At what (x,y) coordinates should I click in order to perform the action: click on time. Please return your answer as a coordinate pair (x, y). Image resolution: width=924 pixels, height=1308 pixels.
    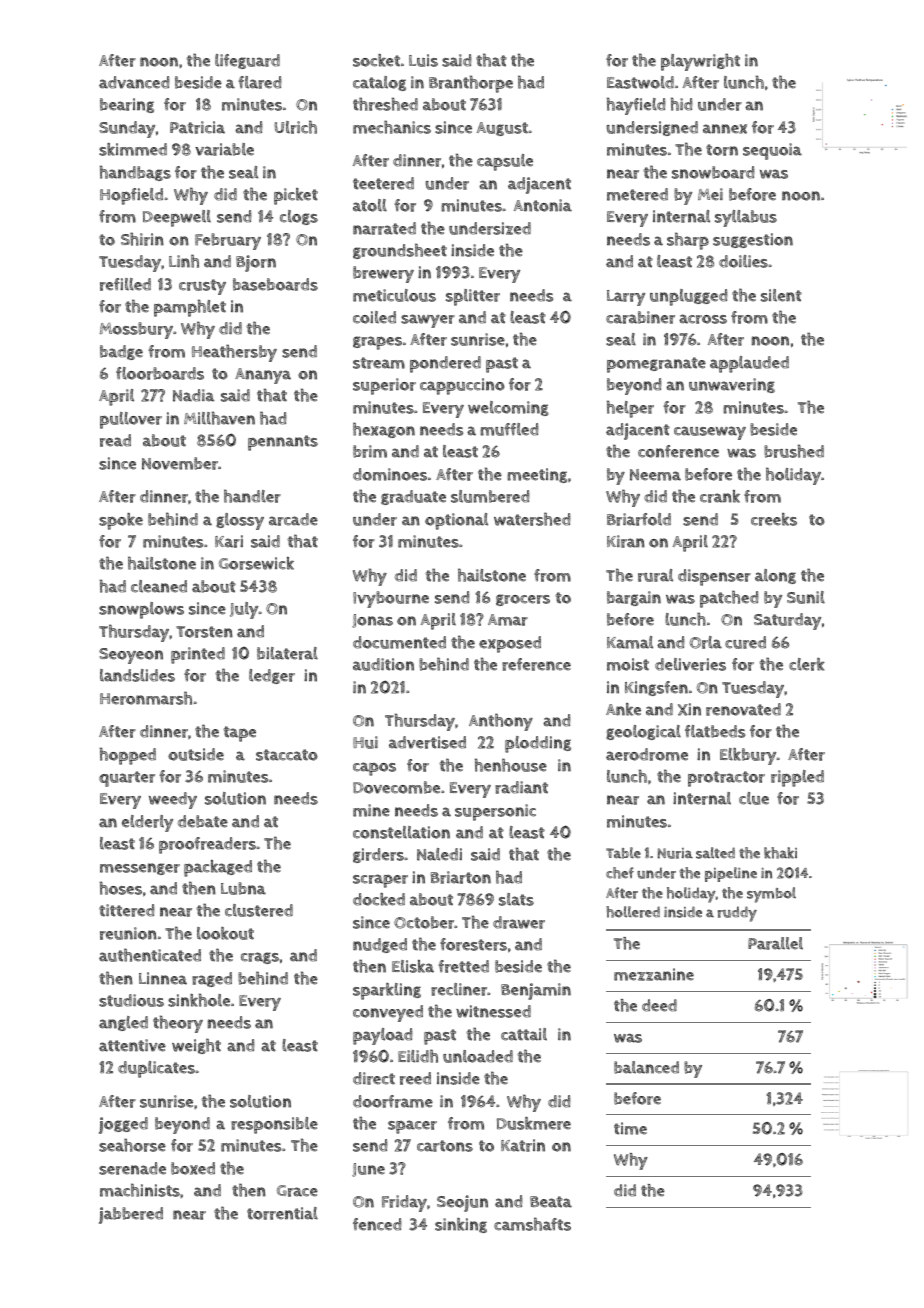
    Looking at the image, I should click on (630, 1128).
